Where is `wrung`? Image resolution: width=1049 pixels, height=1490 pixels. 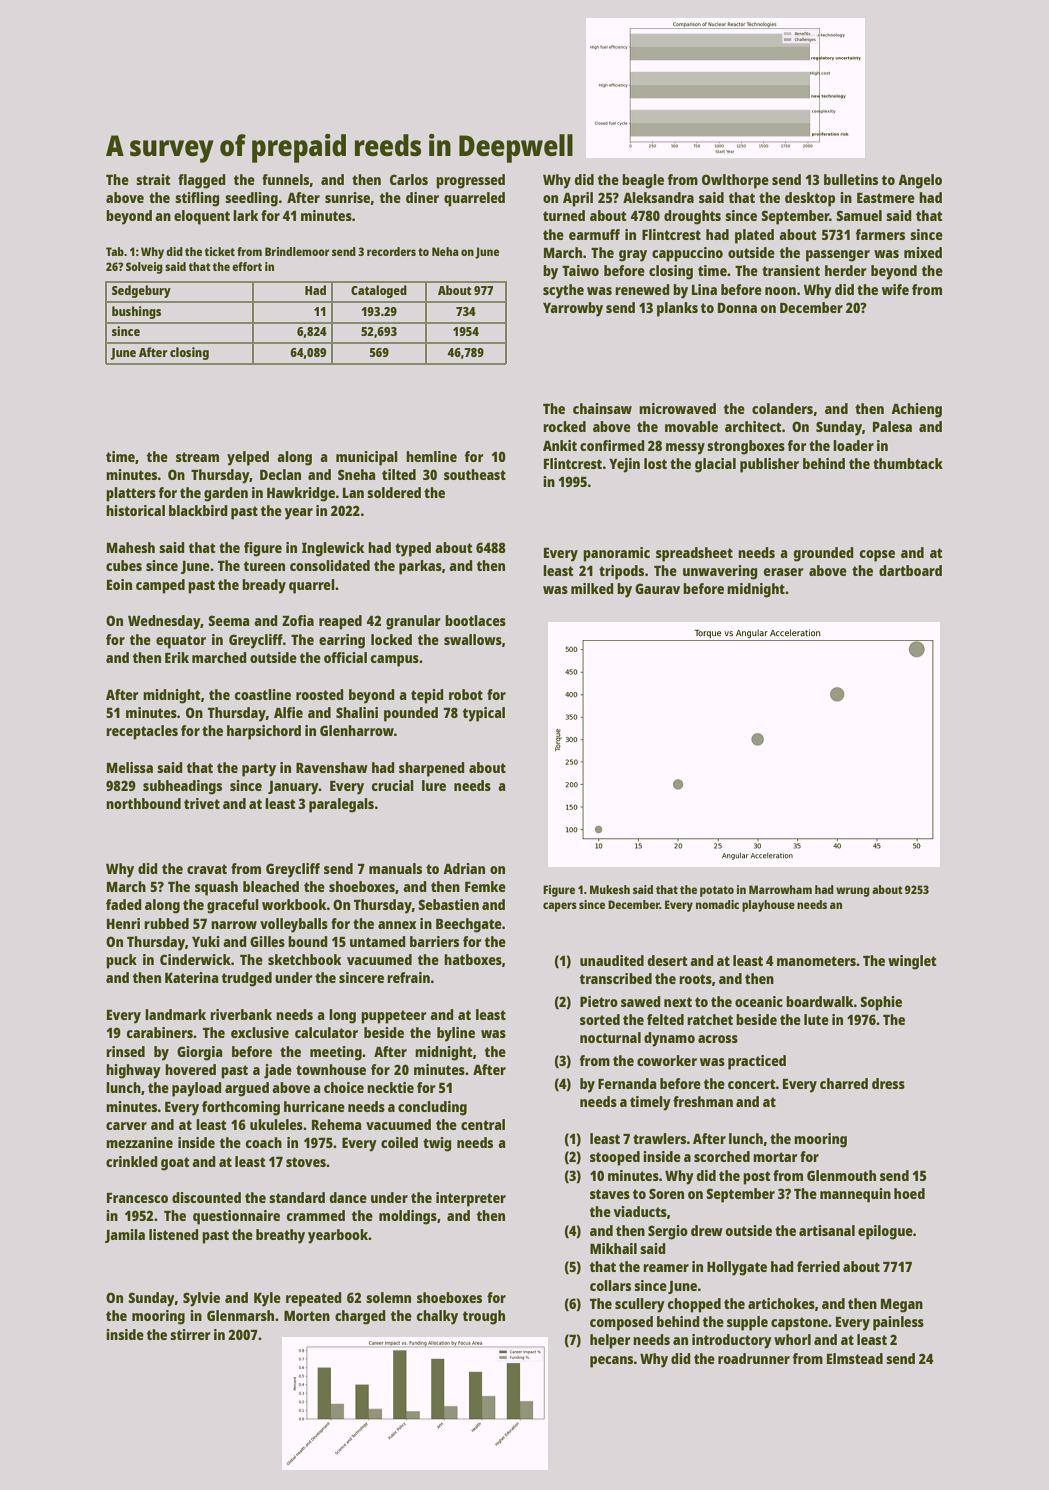
wrung is located at coordinates (853, 892).
